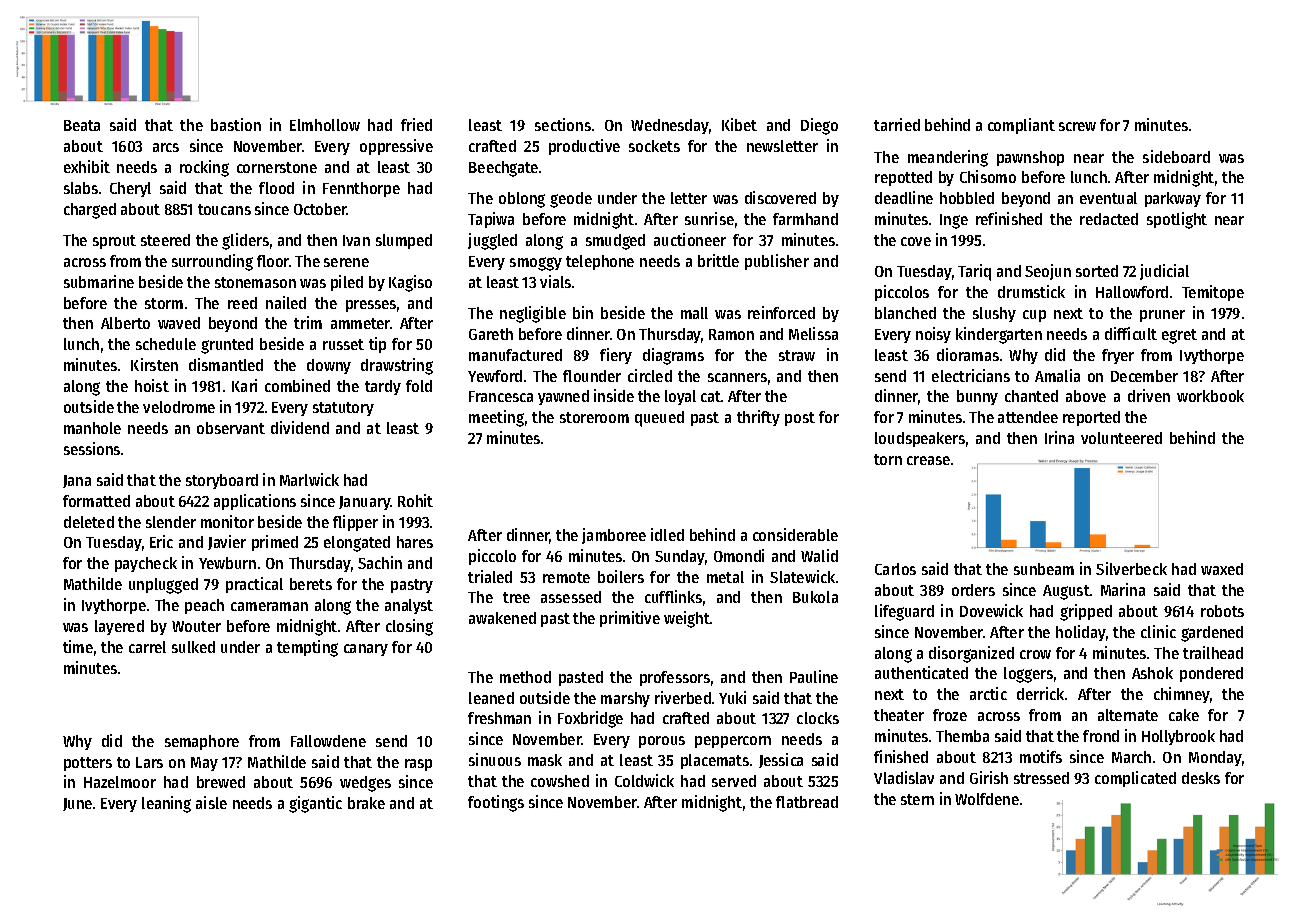  Describe the element at coordinates (739, 124) in the screenshot. I see `Kibet` at that location.
